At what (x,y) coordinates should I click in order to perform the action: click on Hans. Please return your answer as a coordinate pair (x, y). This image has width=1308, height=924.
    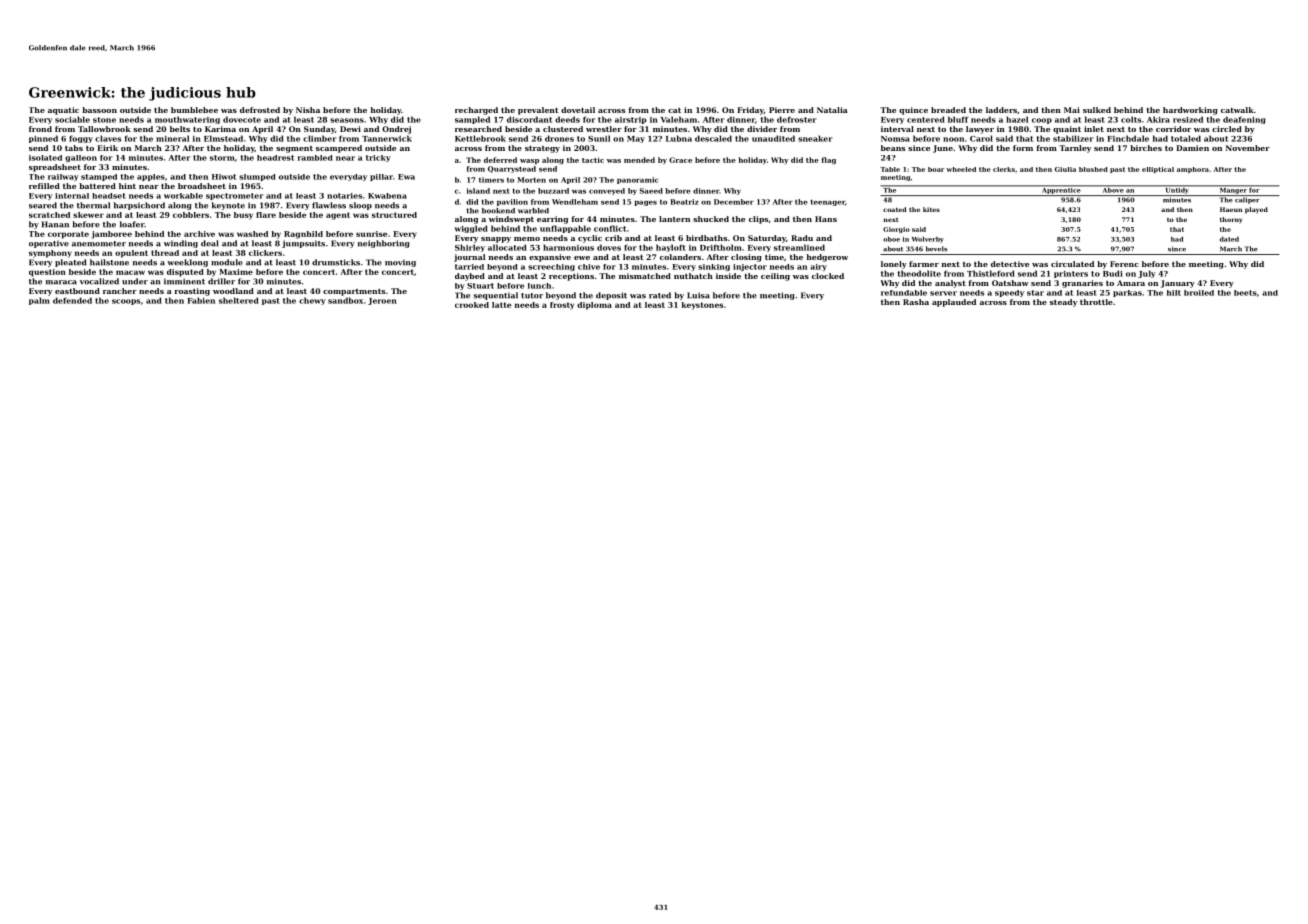
    Looking at the image, I should click on (826, 219).
